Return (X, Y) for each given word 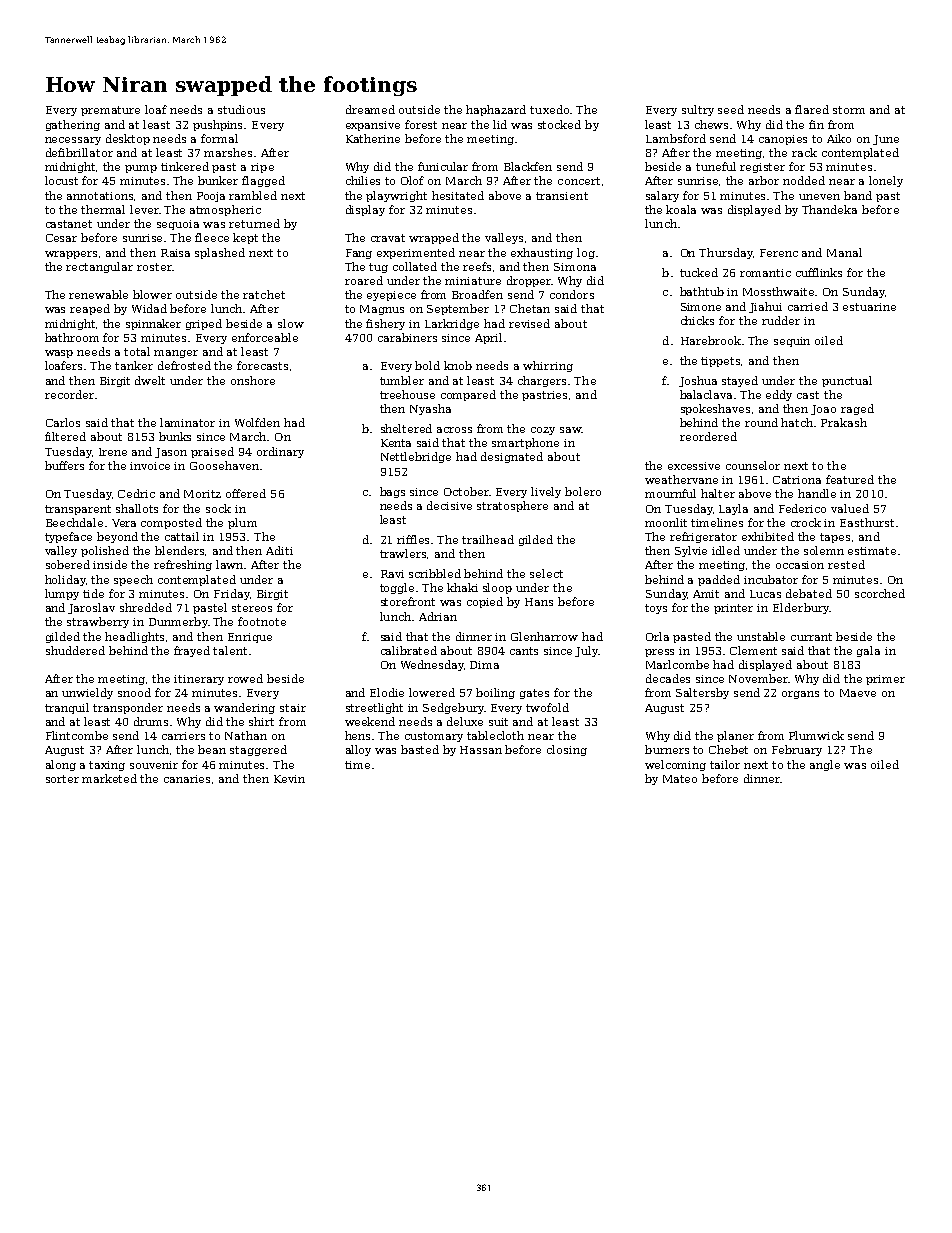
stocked (559, 124)
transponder (128, 708)
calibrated (409, 650)
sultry (698, 110)
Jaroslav (91, 608)
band (858, 195)
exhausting (542, 253)
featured (850, 479)
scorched (880, 593)
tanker (134, 365)
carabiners (407, 337)
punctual (847, 381)
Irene (113, 452)
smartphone (525, 443)
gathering (73, 125)
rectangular (99, 267)
